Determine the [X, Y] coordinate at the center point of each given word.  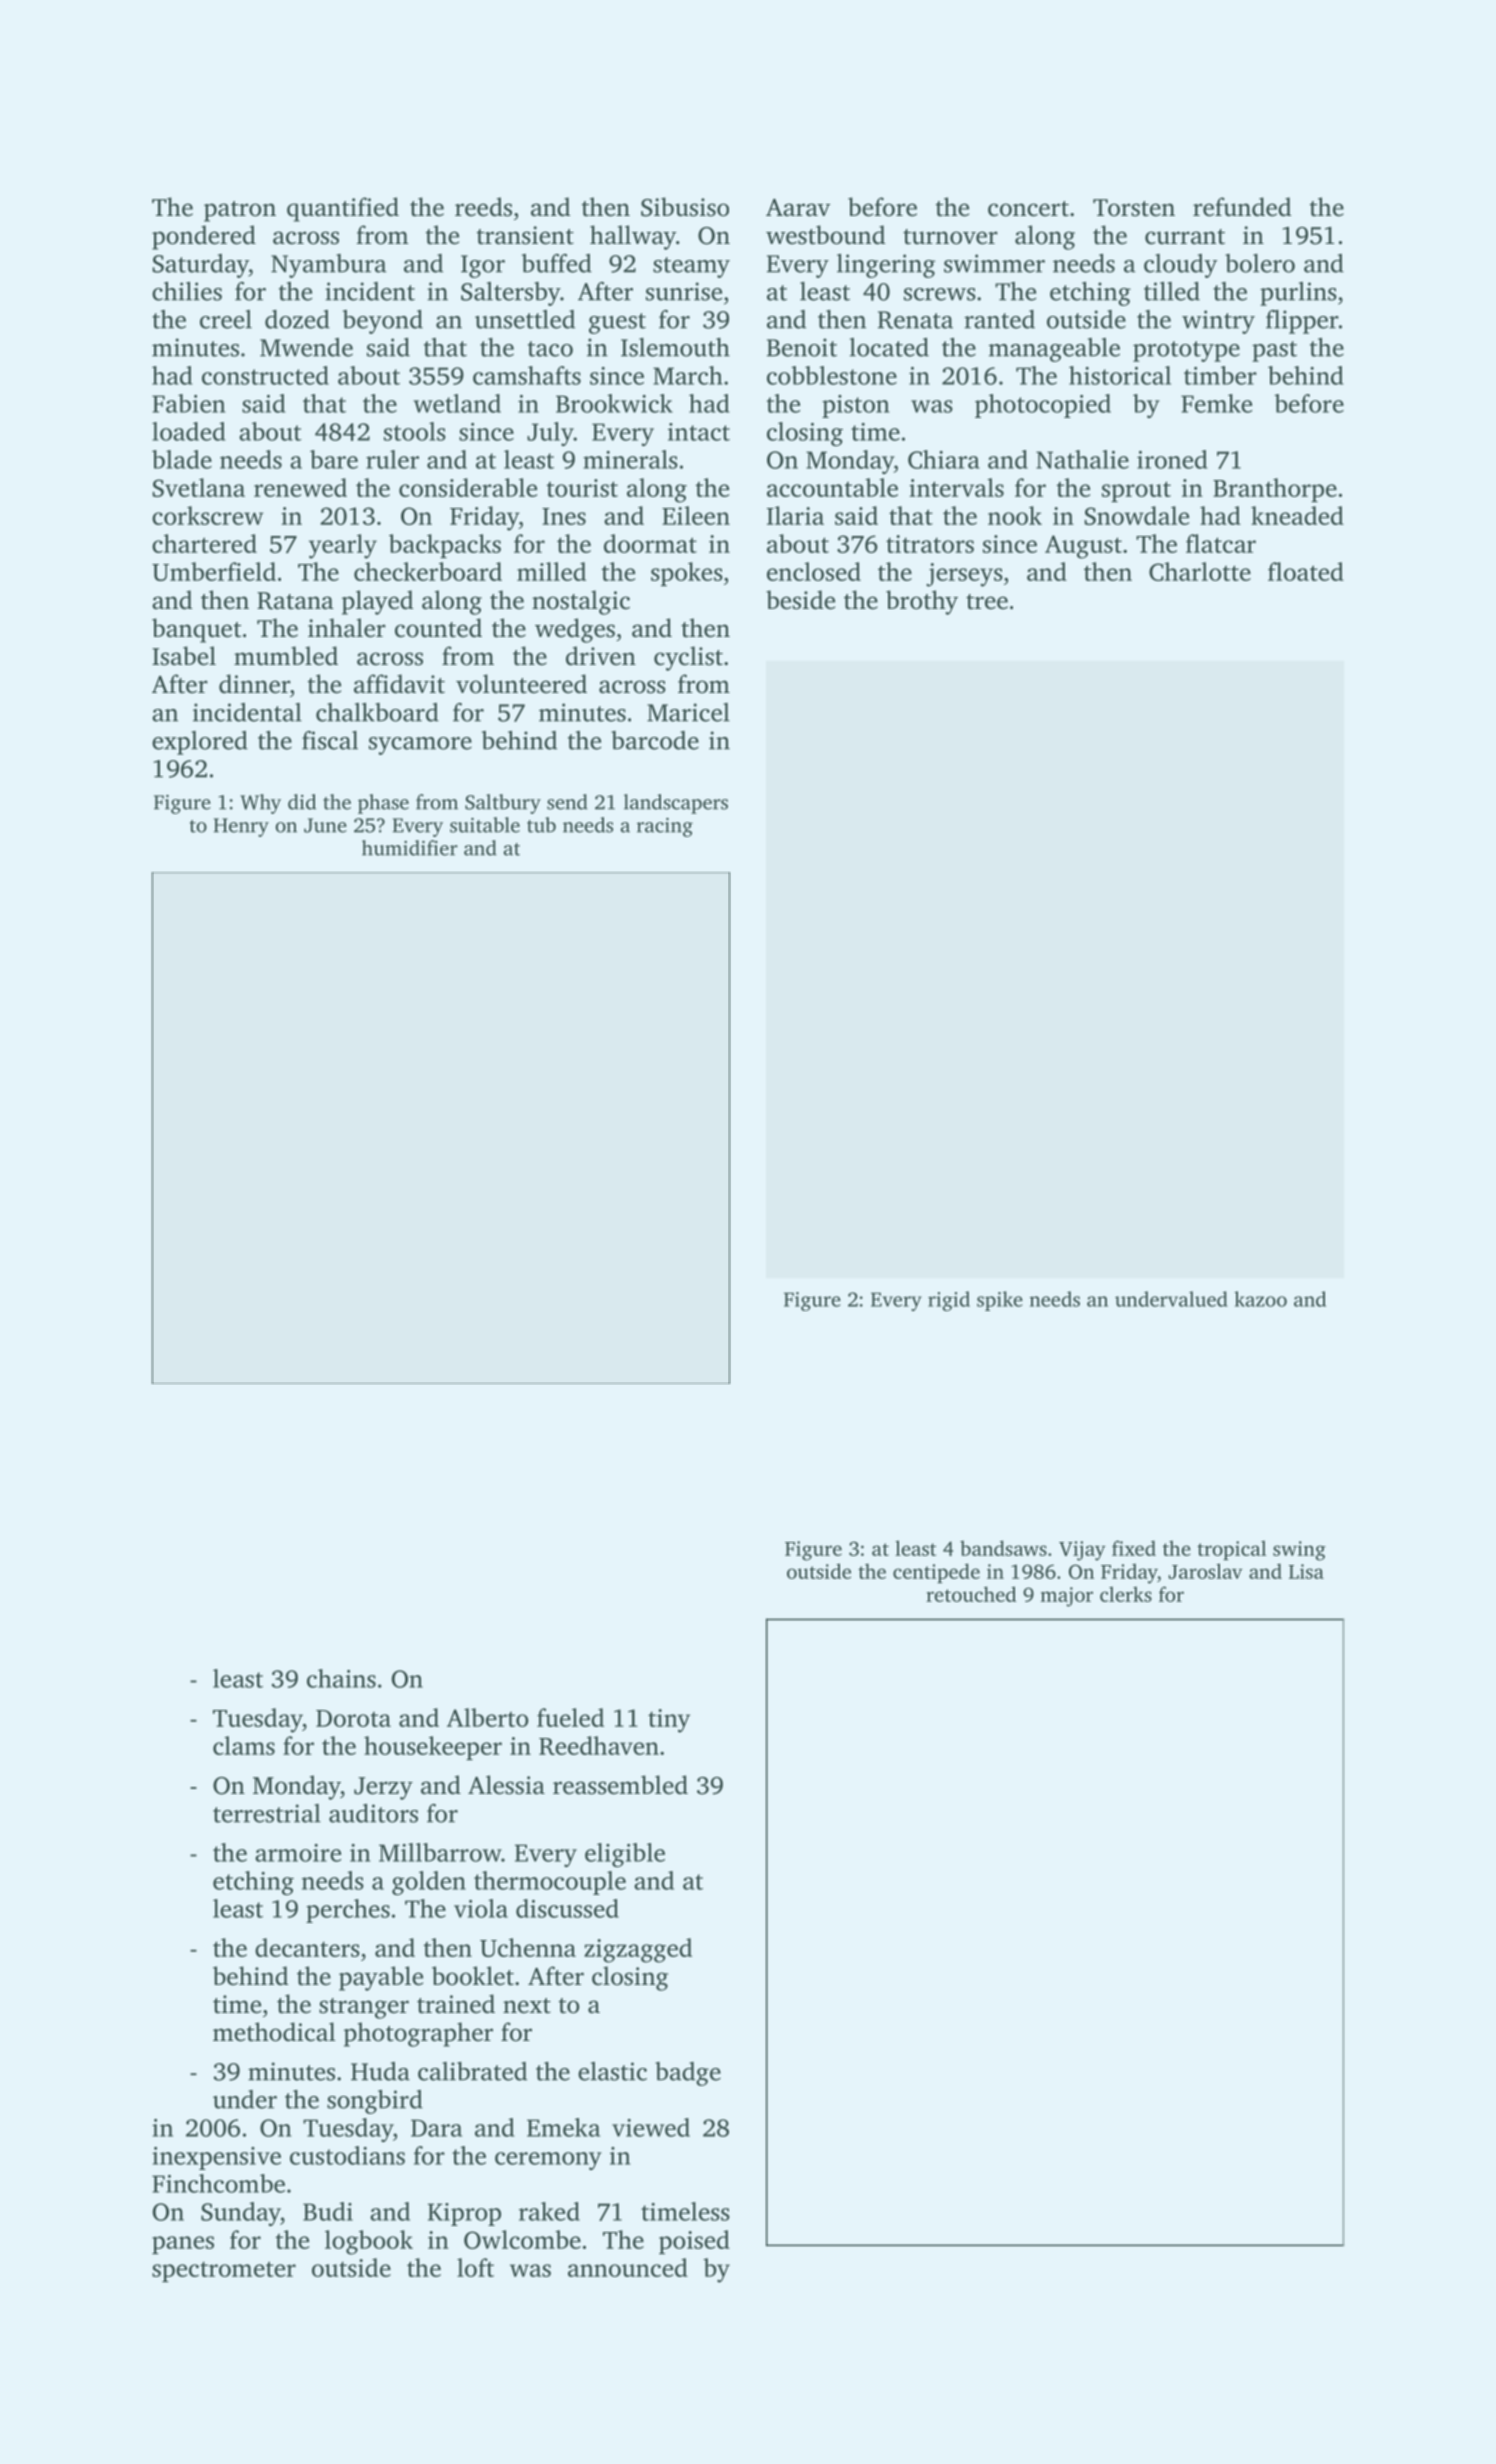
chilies [187, 291]
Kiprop [464, 2214]
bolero [1260, 263]
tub [541, 825]
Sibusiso [685, 207]
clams [244, 1745]
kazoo [1260, 1299]
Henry [241, 827]
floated [1306, 571]
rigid [949, 1301]
